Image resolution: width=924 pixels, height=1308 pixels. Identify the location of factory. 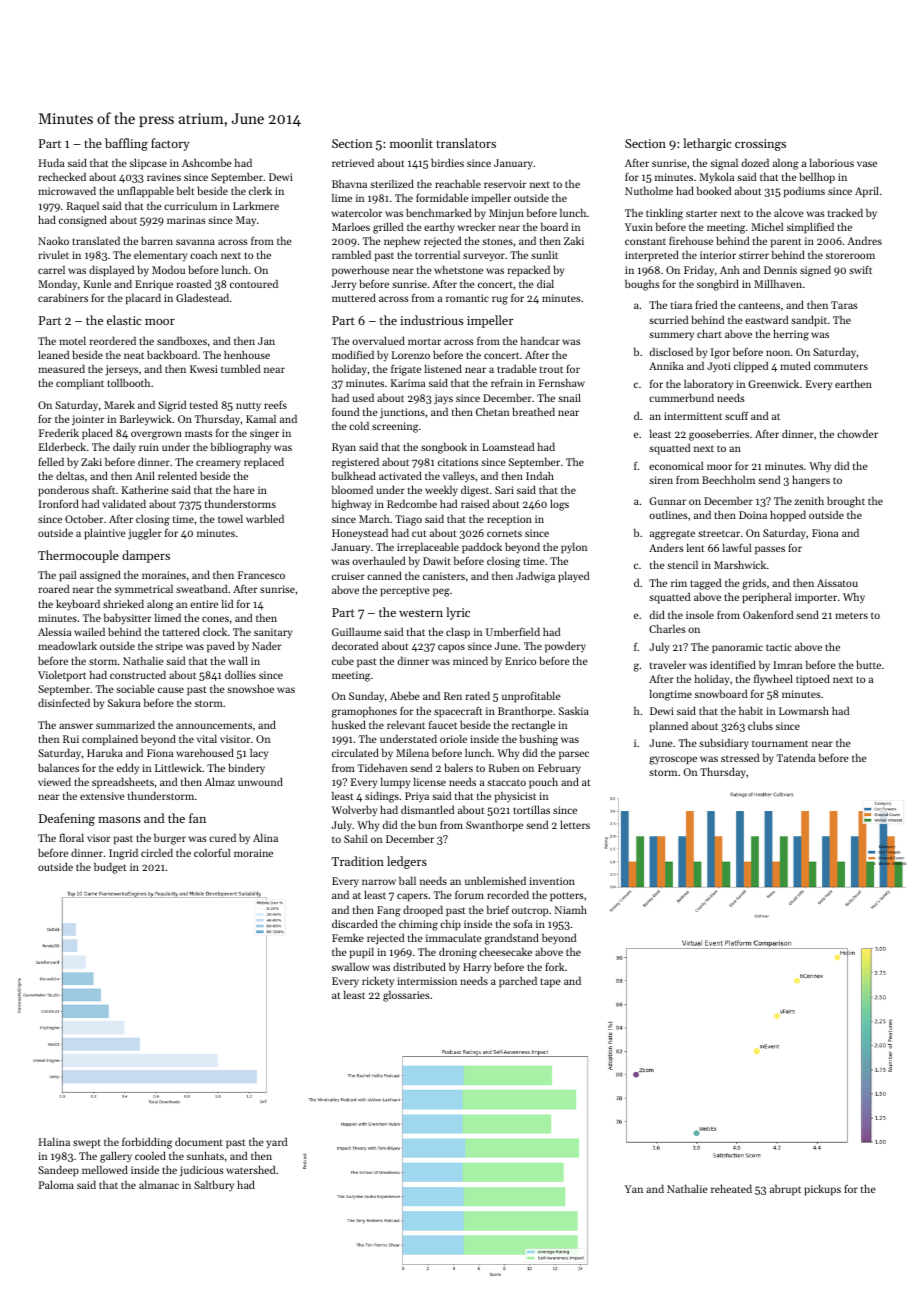
(170, 144).
